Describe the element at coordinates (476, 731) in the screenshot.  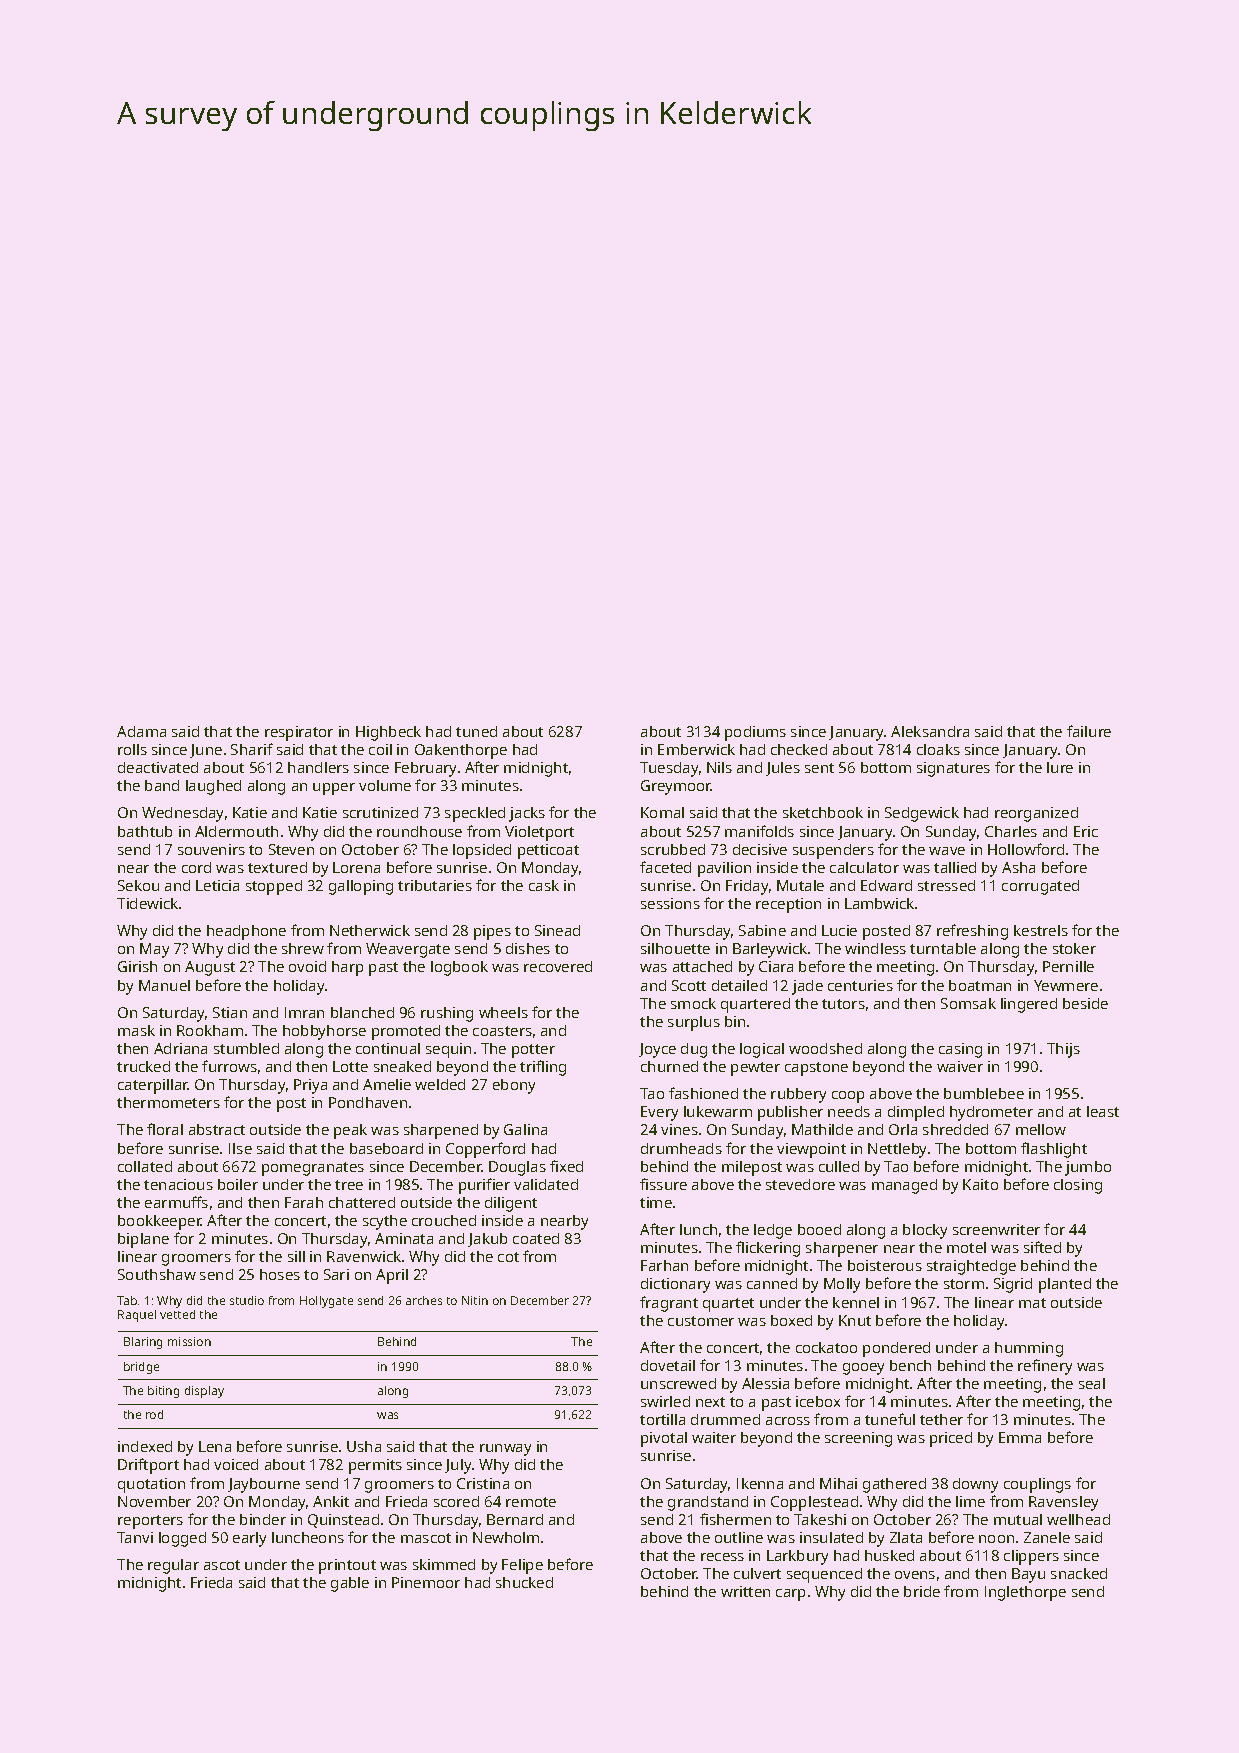
I see `tuned` at that location.
